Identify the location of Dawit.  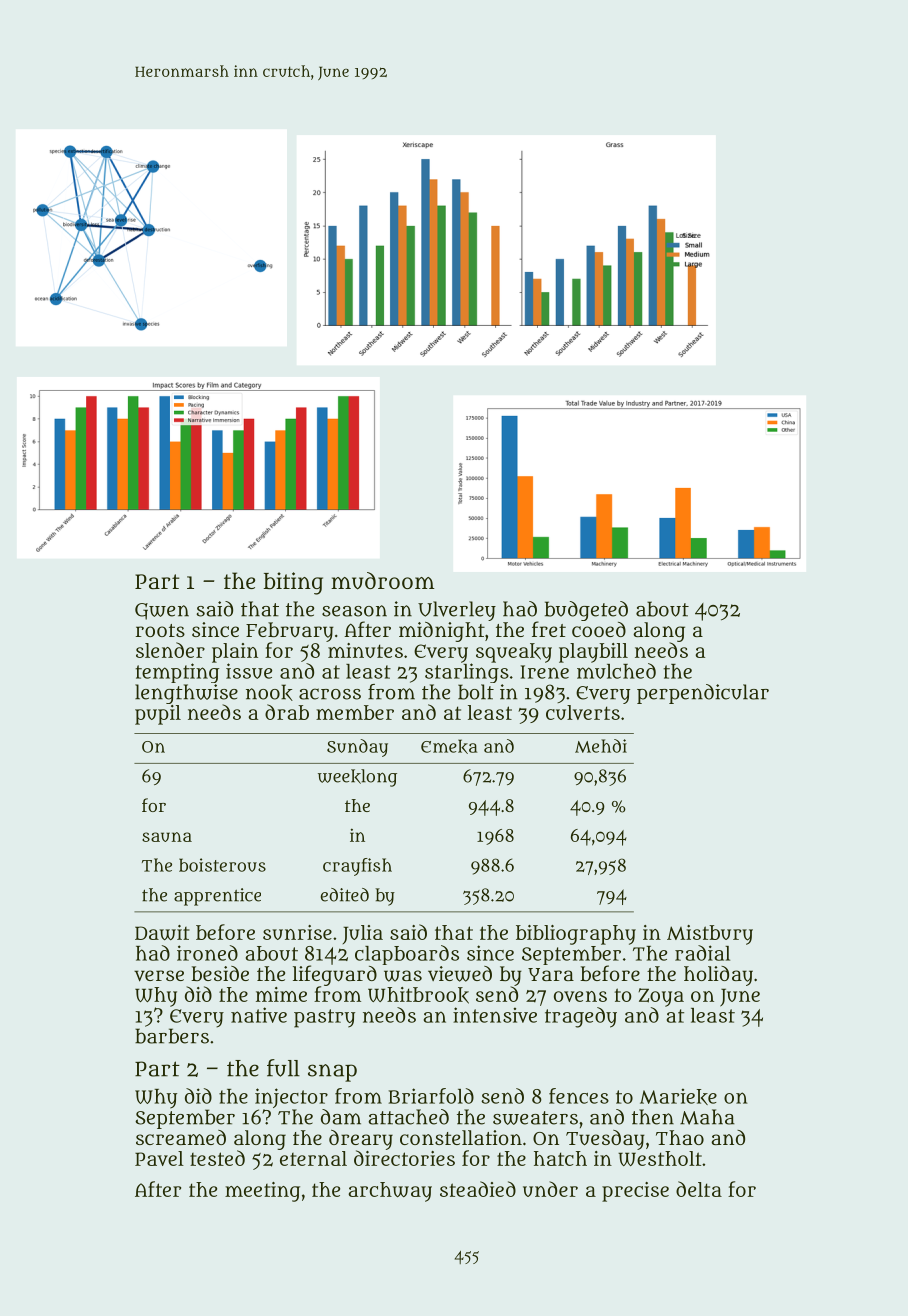
(162, 932).
